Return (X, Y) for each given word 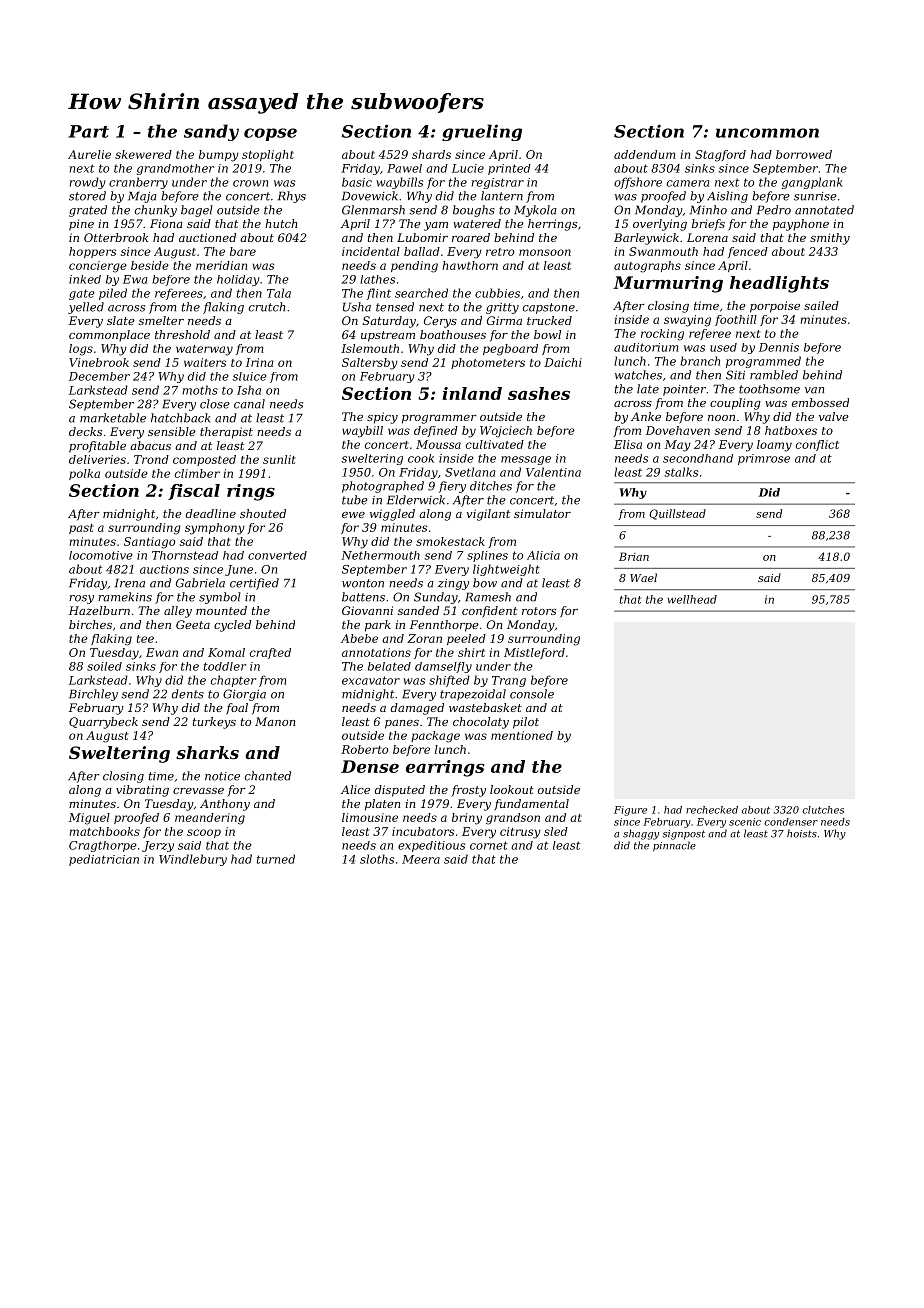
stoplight (268, 156)
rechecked (712, 810)
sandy (211, 132)
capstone (549, 308)
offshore (638, 183)
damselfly (443, 667)
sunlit (279, 459)
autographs (647, 267)
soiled (104, 666)
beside (150, 265)
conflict (817, 445)
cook (421, 458)
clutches (823, 810)
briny (467, 819)
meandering (210, 819)
